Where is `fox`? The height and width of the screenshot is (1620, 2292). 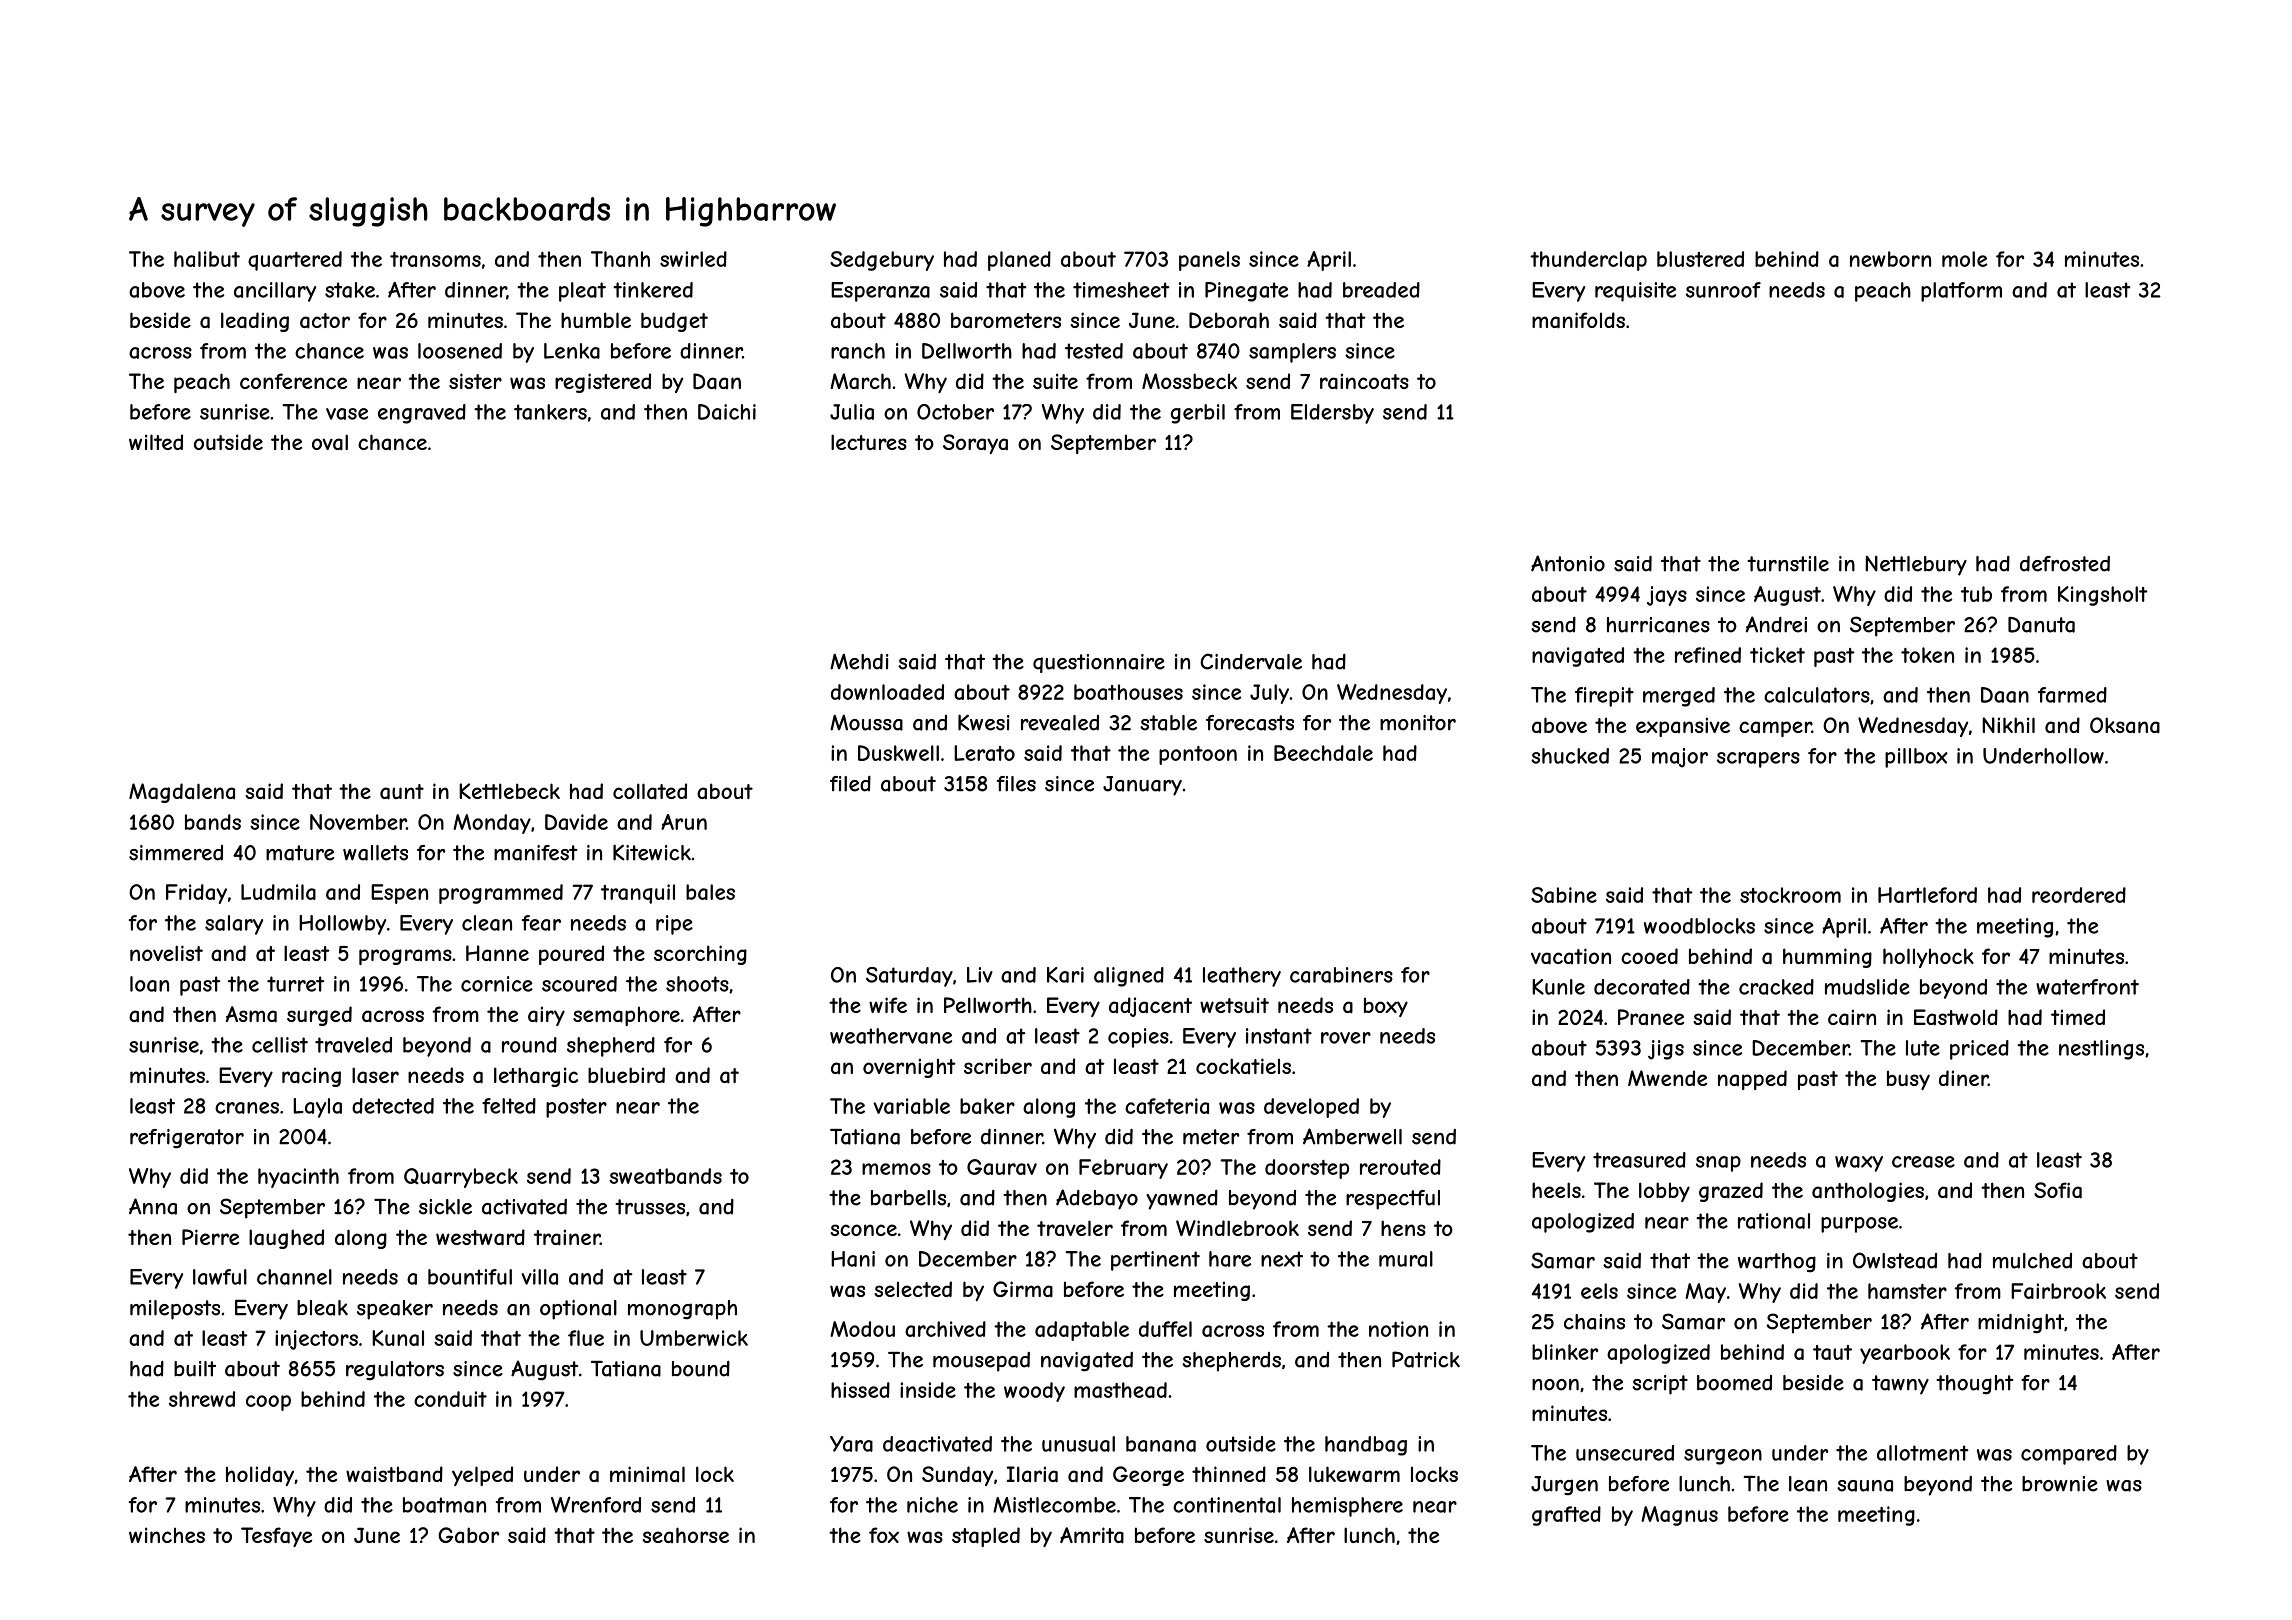 fox is located at coordinates (884, 1535).
